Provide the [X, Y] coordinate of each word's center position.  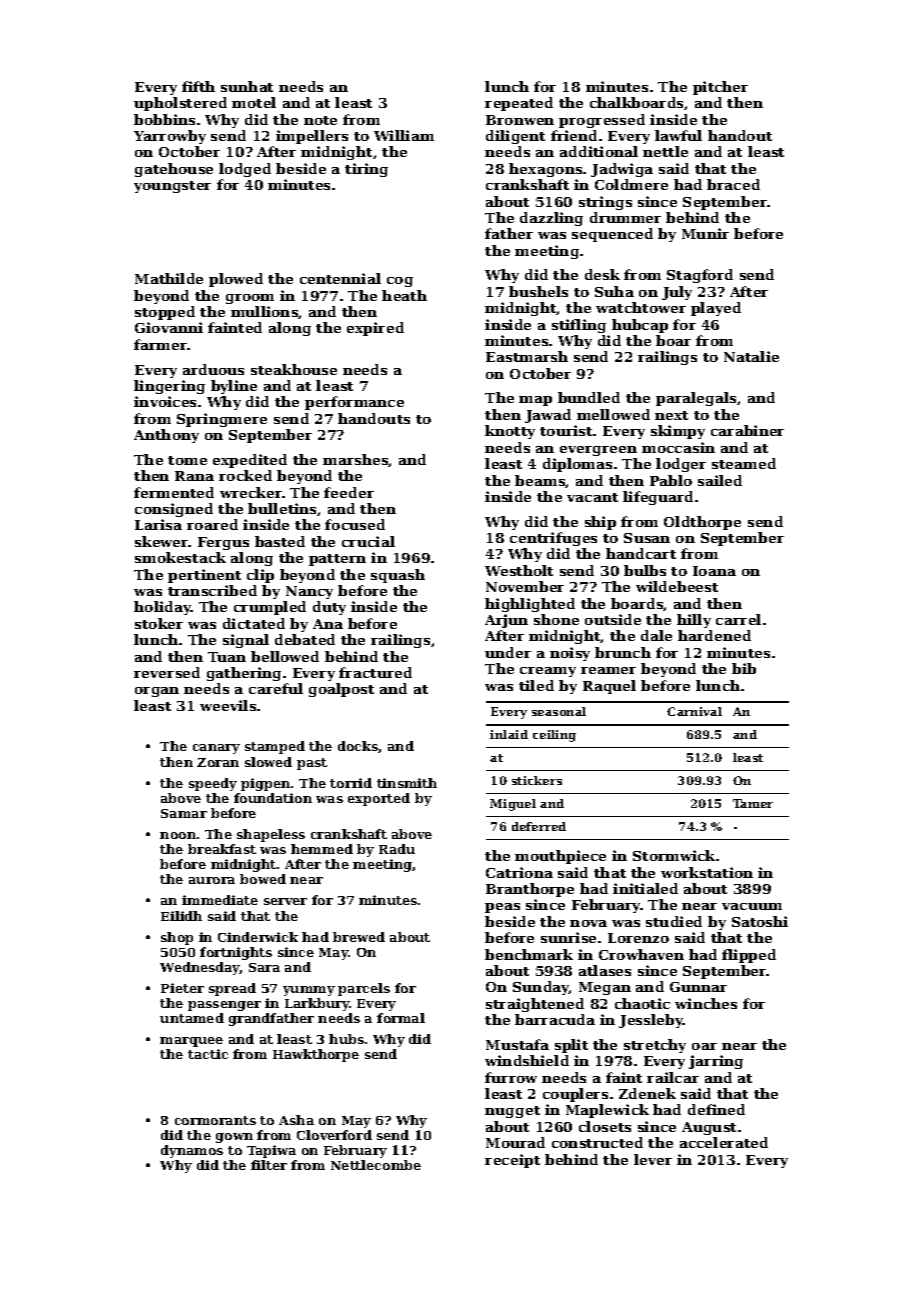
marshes [356, 460]
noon [178, 835]
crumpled [270, 608]
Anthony [166, 436]
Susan [647, 538]
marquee [191, 1042]
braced [733, 184]
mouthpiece [560, 857]
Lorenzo [638, 938]
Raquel [609, 687]
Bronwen [520, 120]
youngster [172, 187]
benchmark [529, 954]
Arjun [506, 621]
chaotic [642, 1003]
